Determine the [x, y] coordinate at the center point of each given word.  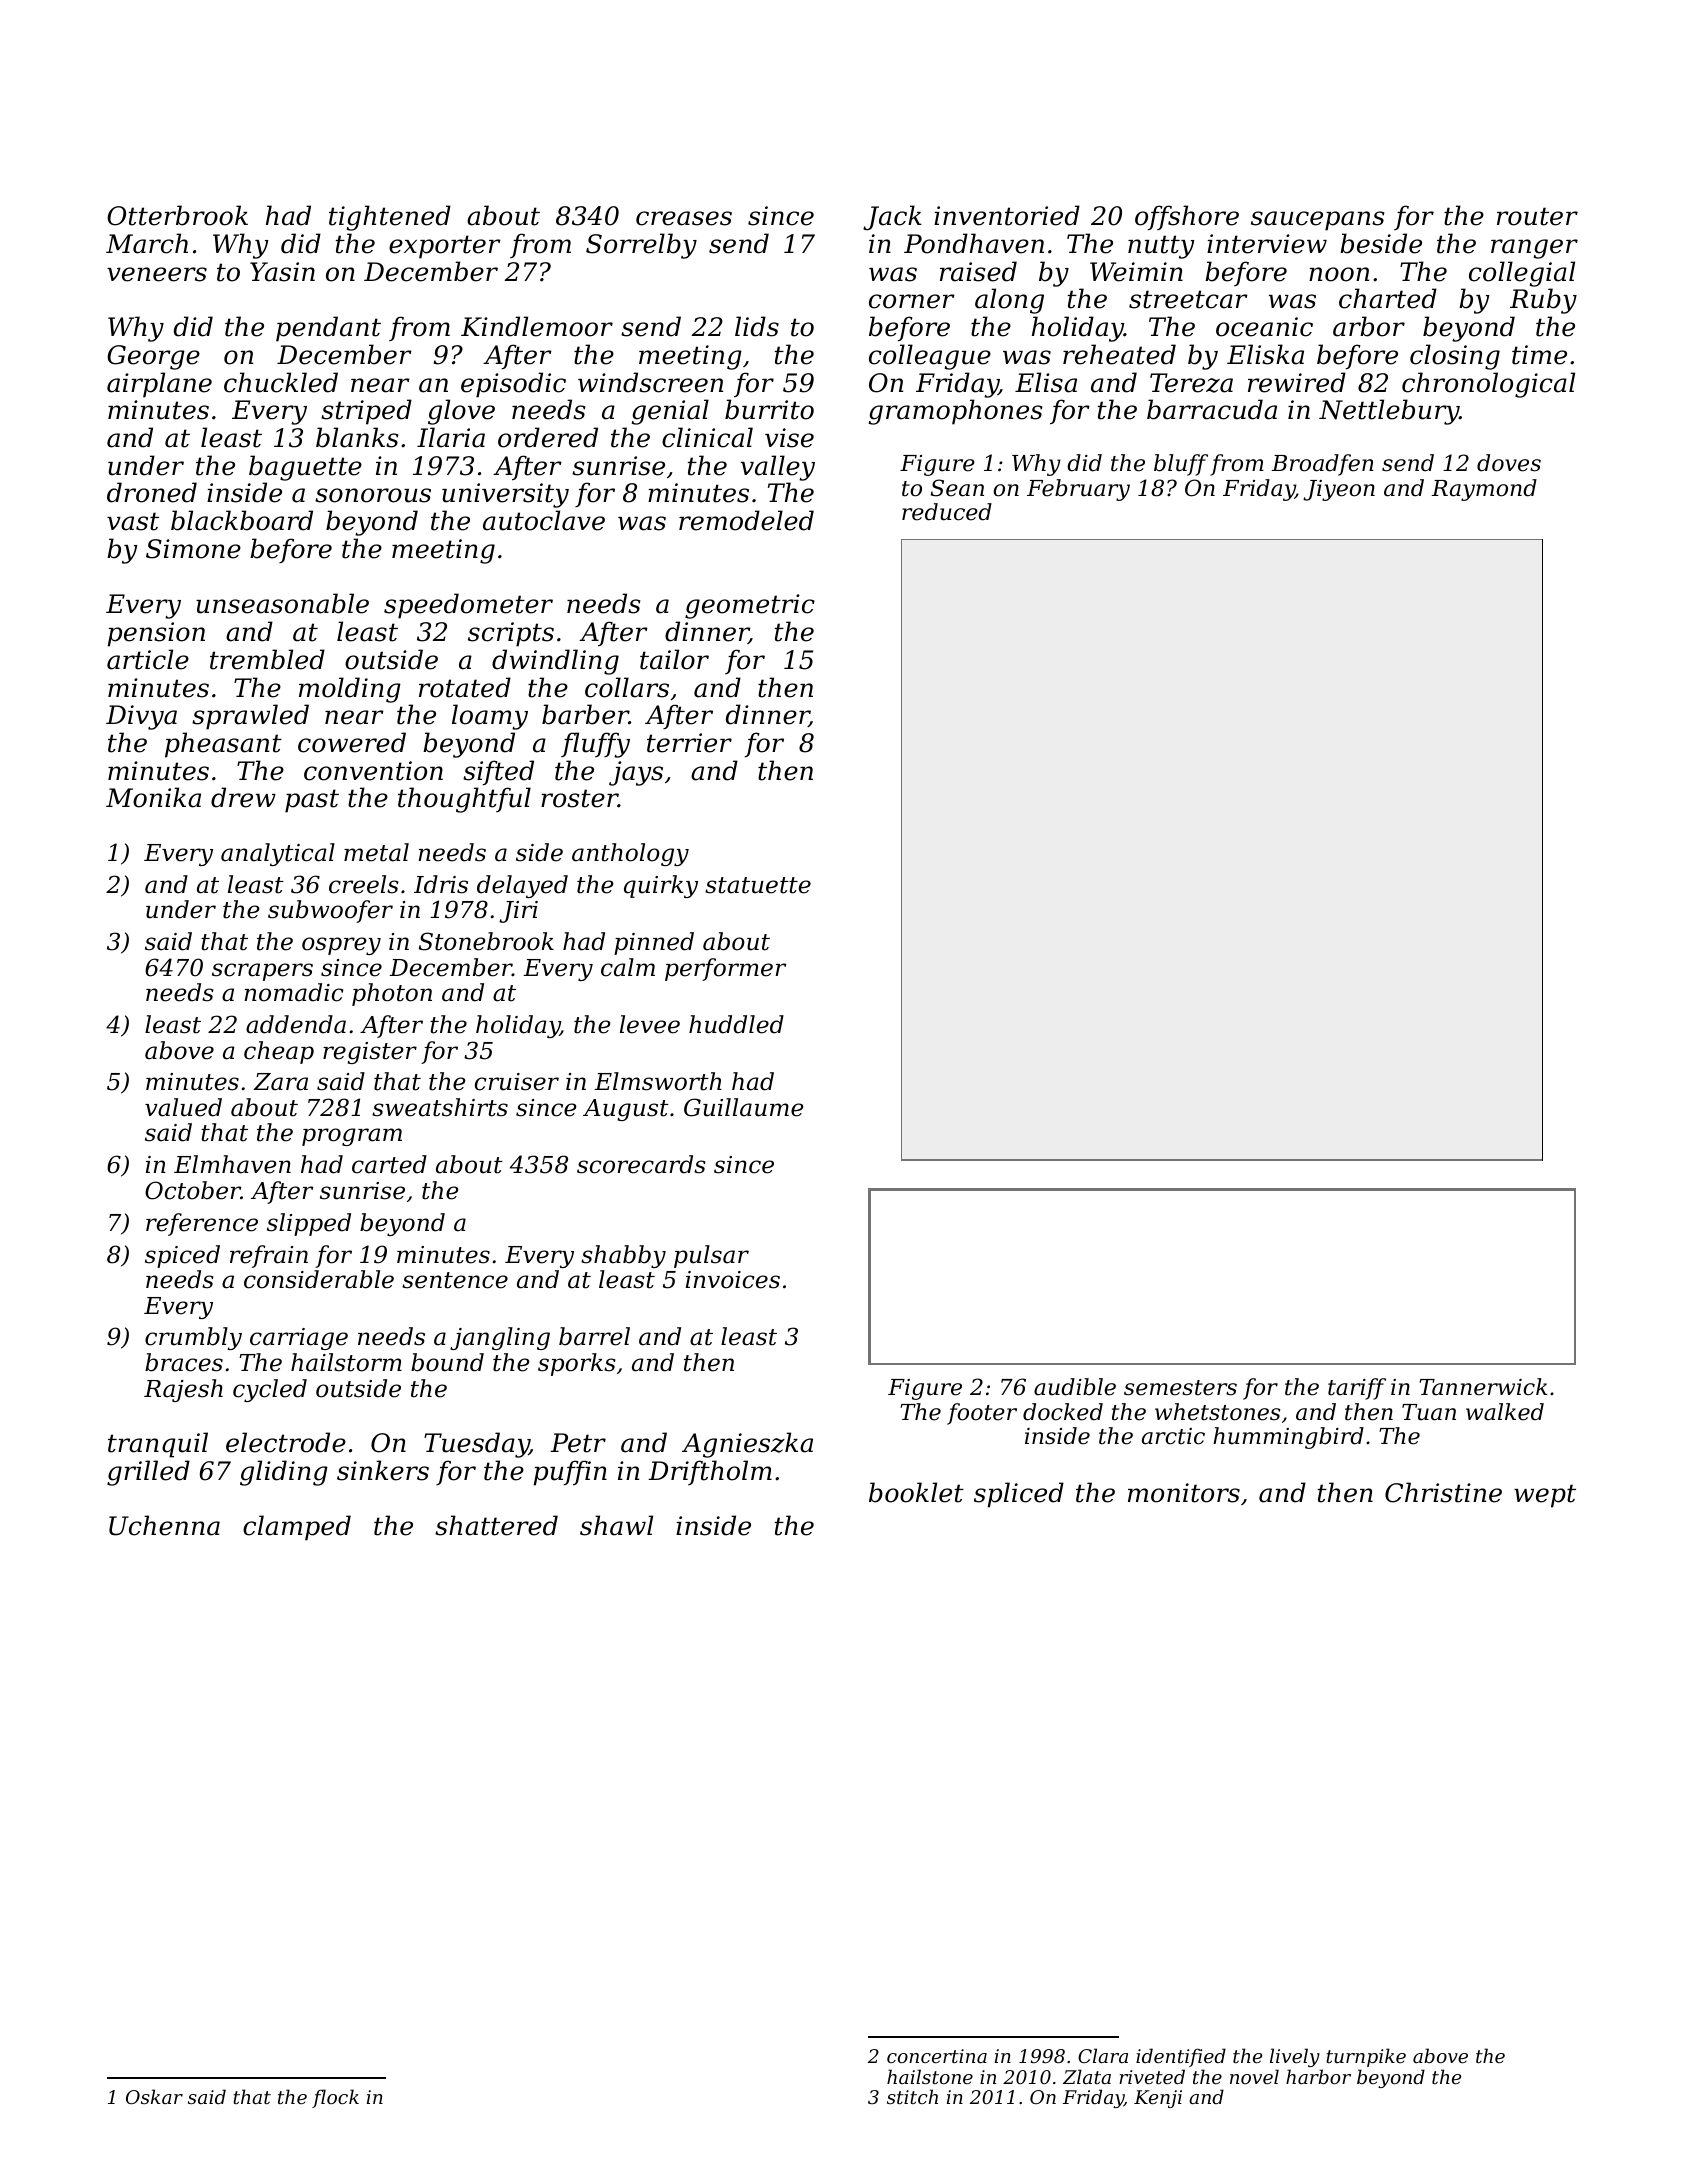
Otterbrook [177, 215]
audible [1075, 1387]
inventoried [1007, 215]
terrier [689, 743]
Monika [153, 797]
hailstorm [346, 1362]
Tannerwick [1483, 1387]
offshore [1187, 217]
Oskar [154, 2096]
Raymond [1484, 490]
